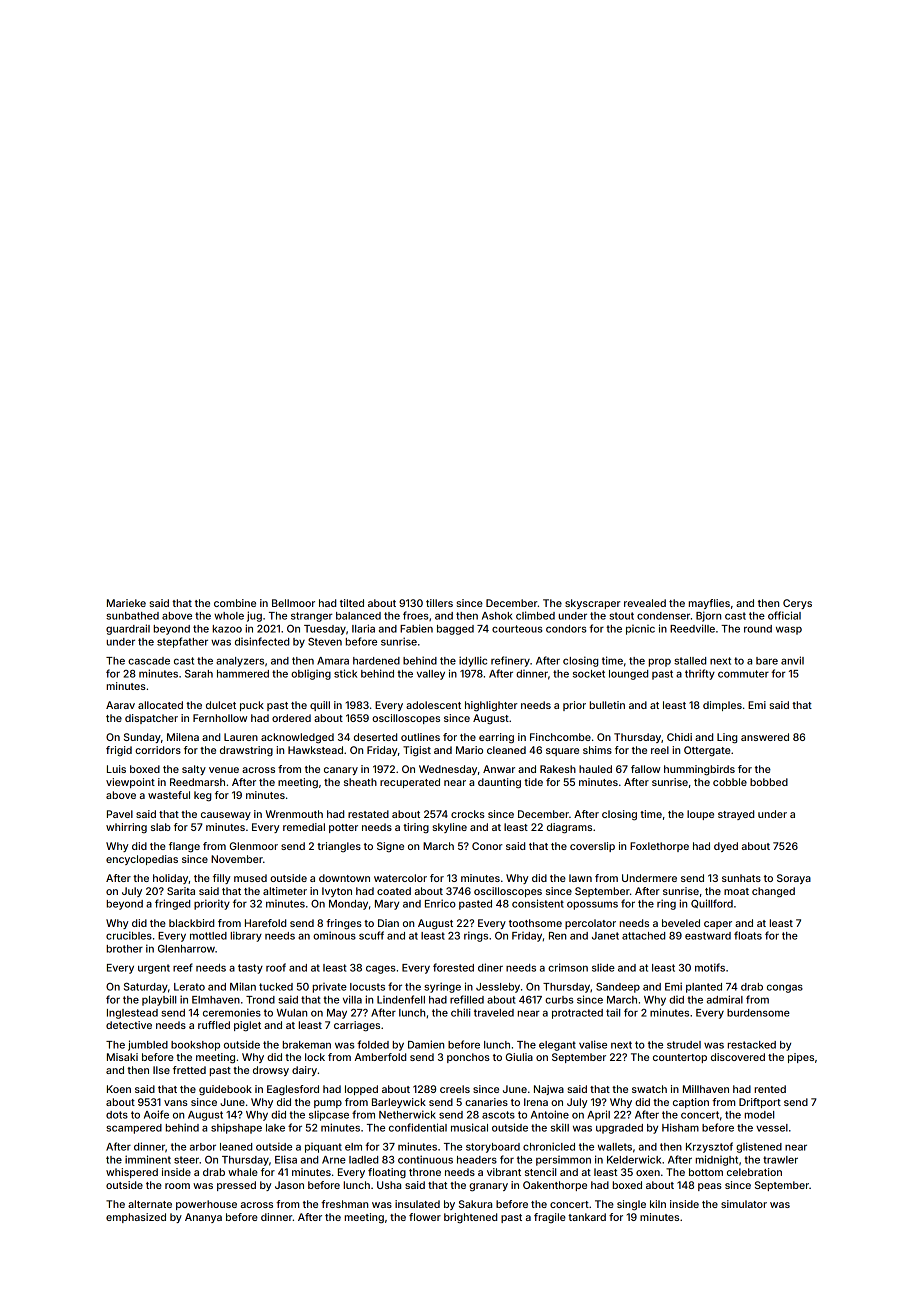 The width and height of the screenshot is (924, 1308). I want to click on diner, so click(490, 967).
